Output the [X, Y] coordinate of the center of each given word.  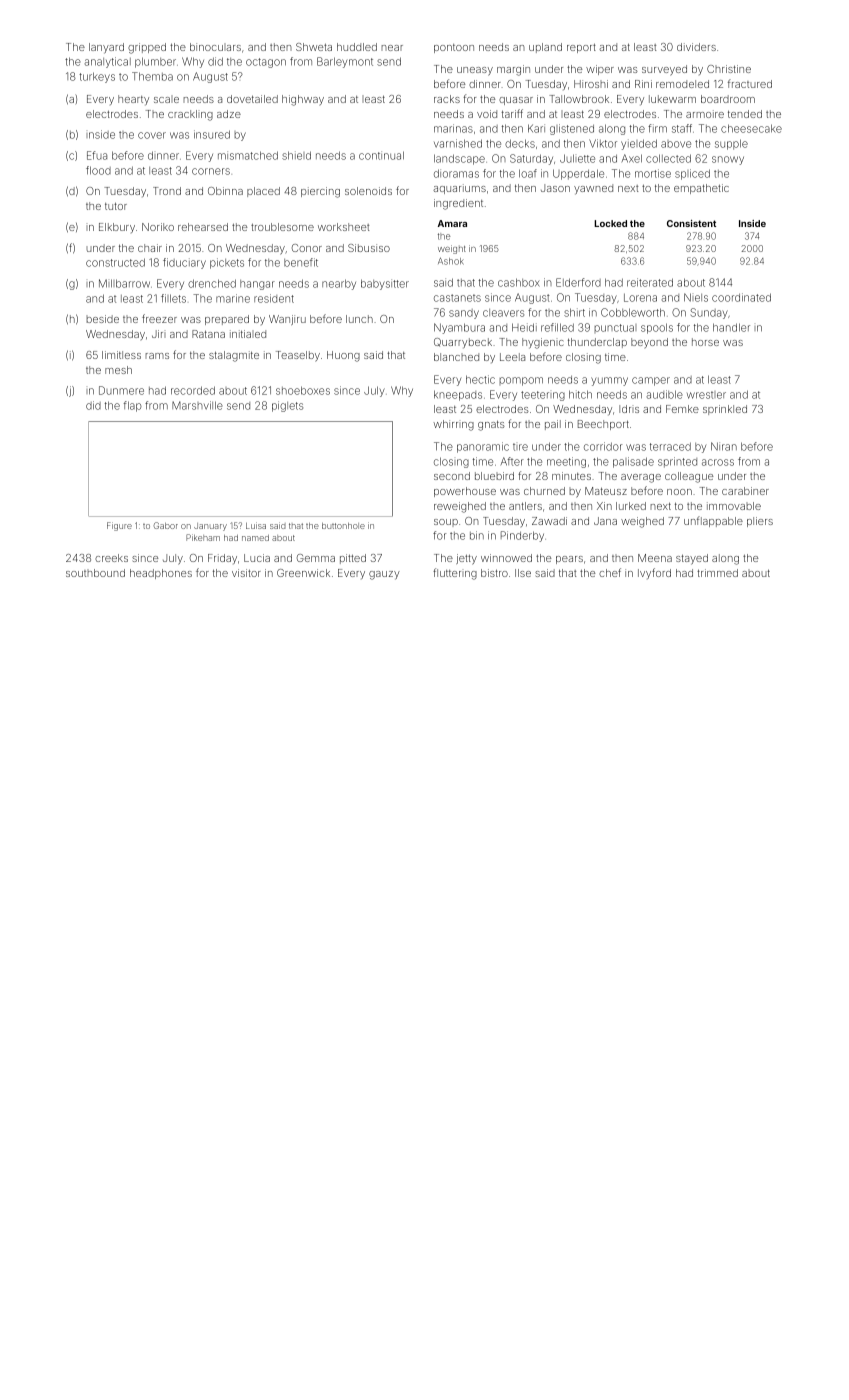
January [210, 527]
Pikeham [203, 537]
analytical [107, 62]
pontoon [454, 48]
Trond [167, 191]
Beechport [603, 425]
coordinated [741, 297]
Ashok [451, 261]
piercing [320, 192]
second [452, 476]
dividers [696, 47]
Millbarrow [124, 283]
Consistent [691, 223]
